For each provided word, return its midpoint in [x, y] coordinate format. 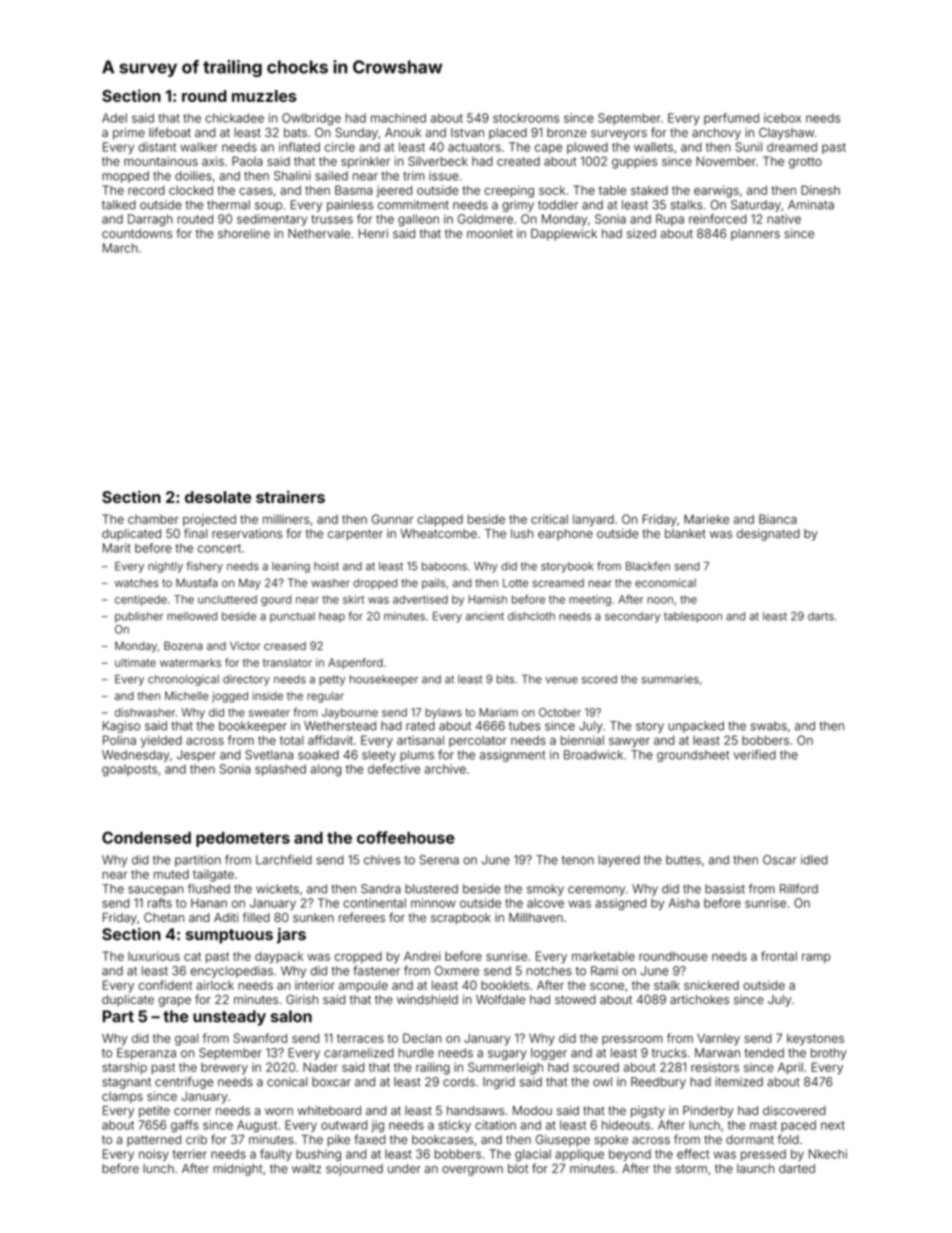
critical [549, 519]
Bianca [778, 519]
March [120, 248]
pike [339, 1141]
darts [821, 616]
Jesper [196, 756]
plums [417, 756]
